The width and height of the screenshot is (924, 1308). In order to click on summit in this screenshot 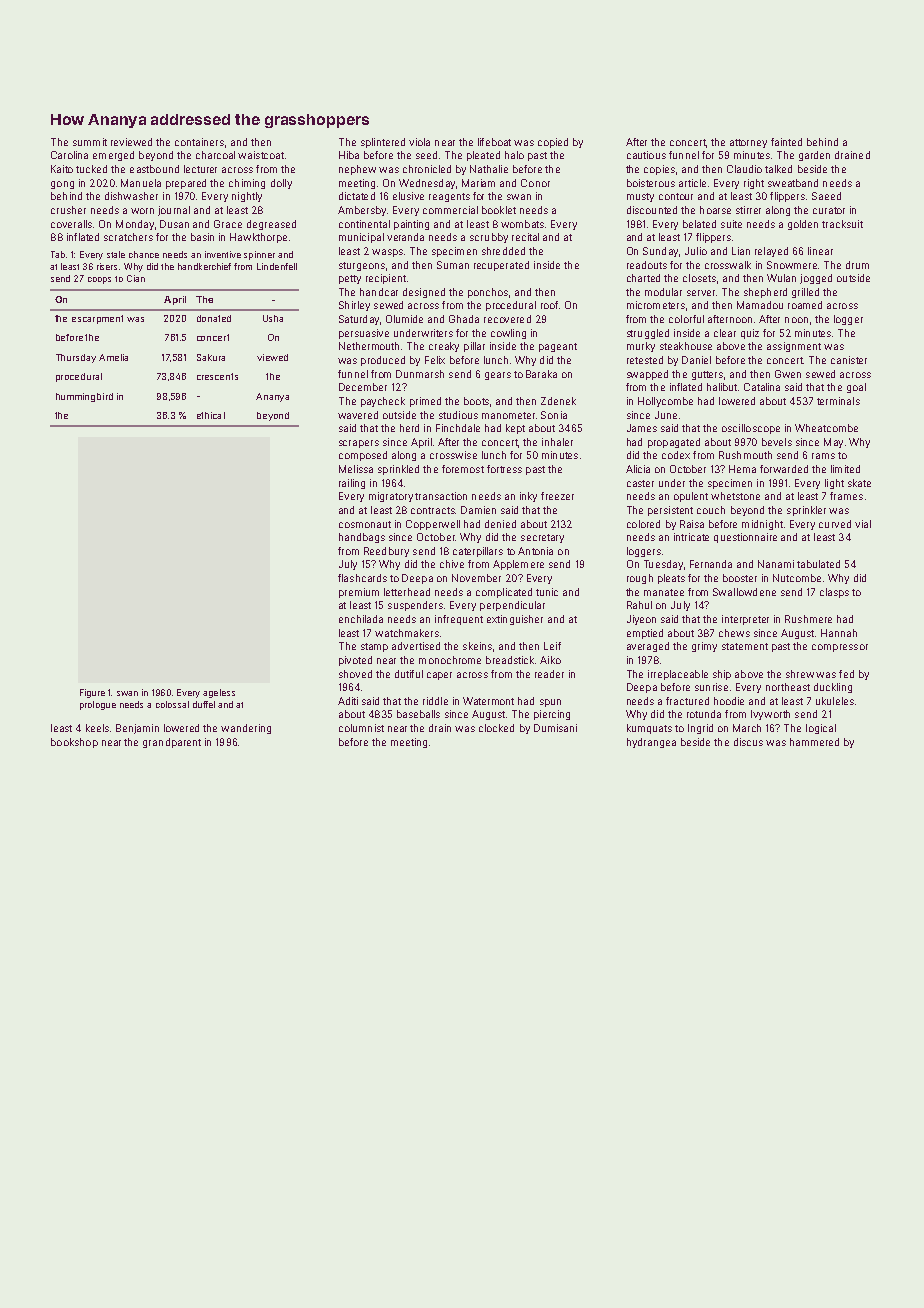, I will do `click(90, 142)`.
